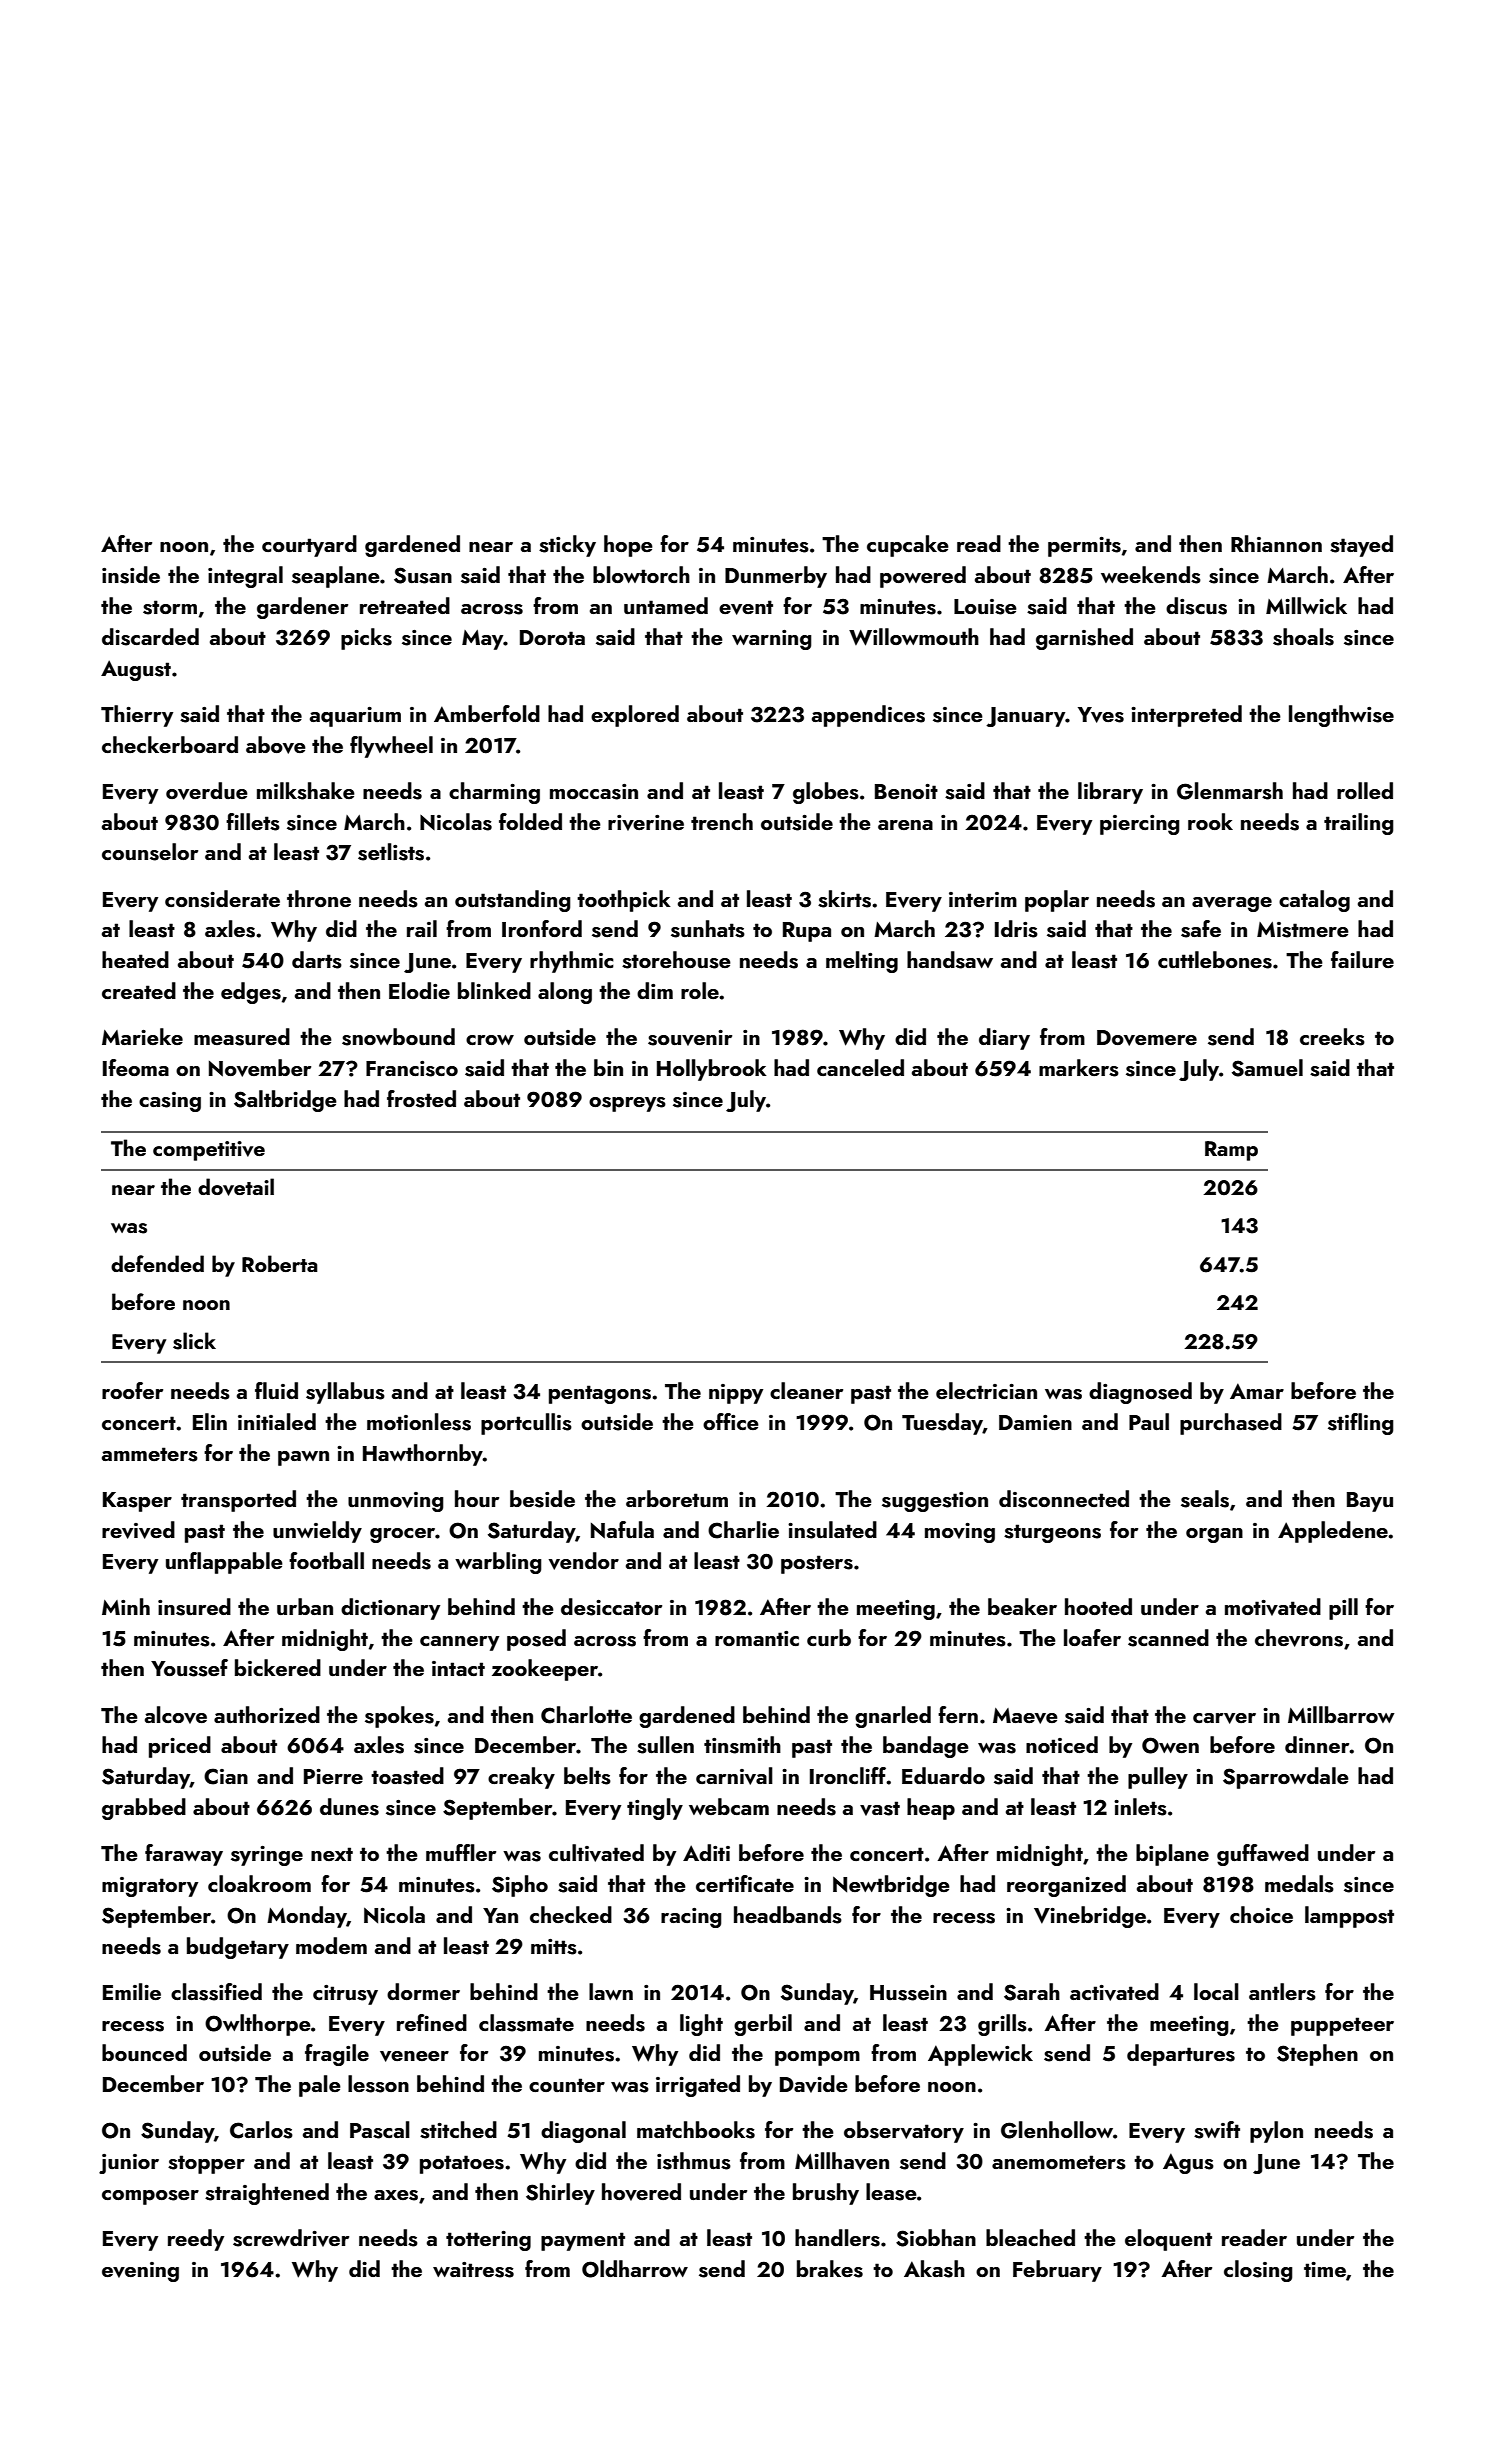  Describe the element at coordinates (860, 1067) in the image. I see `canceled` at that location.
